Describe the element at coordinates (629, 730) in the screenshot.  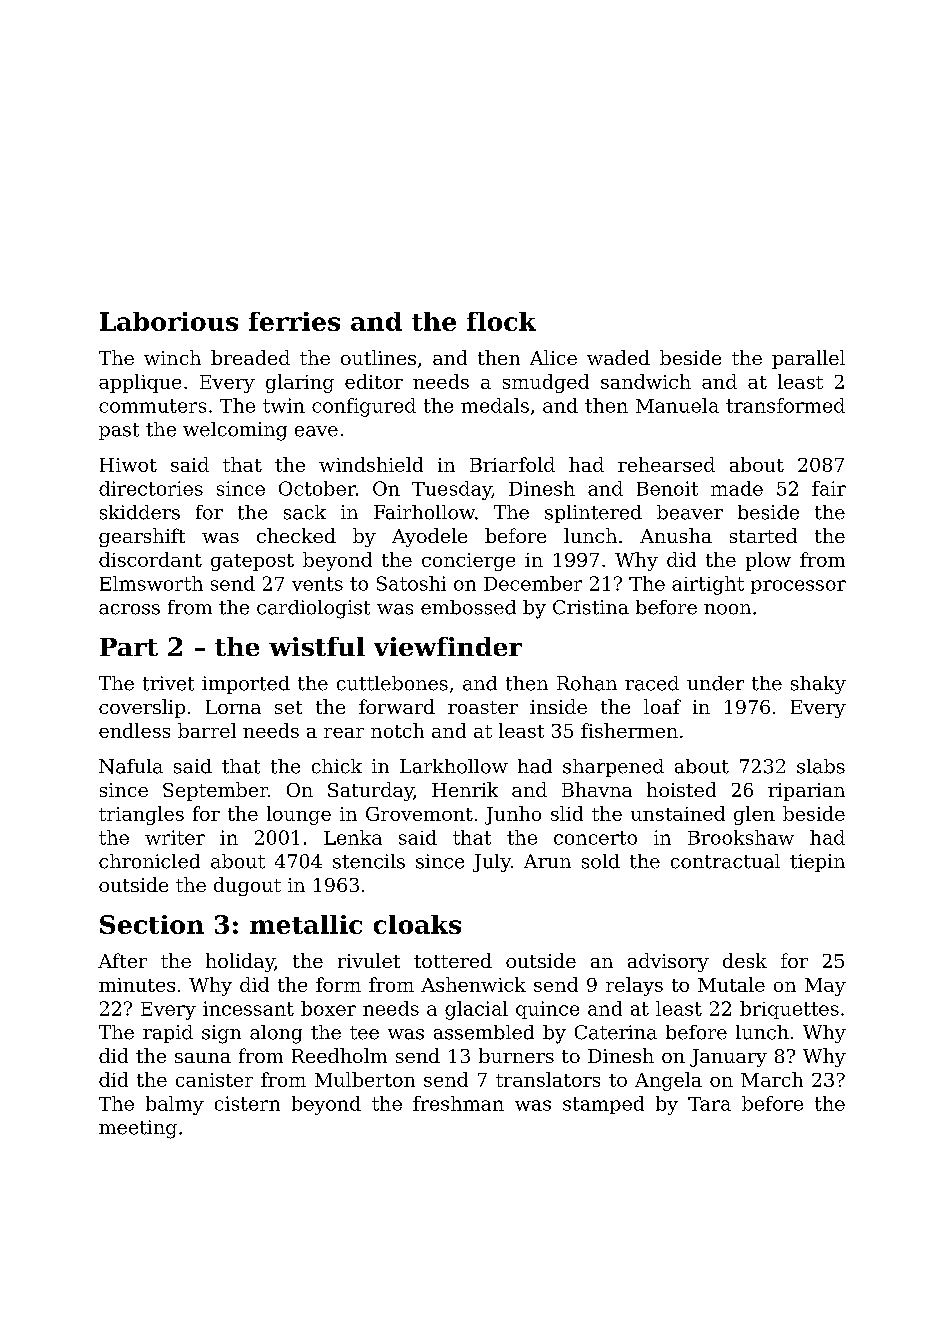
I see `fishermen` at that location.
